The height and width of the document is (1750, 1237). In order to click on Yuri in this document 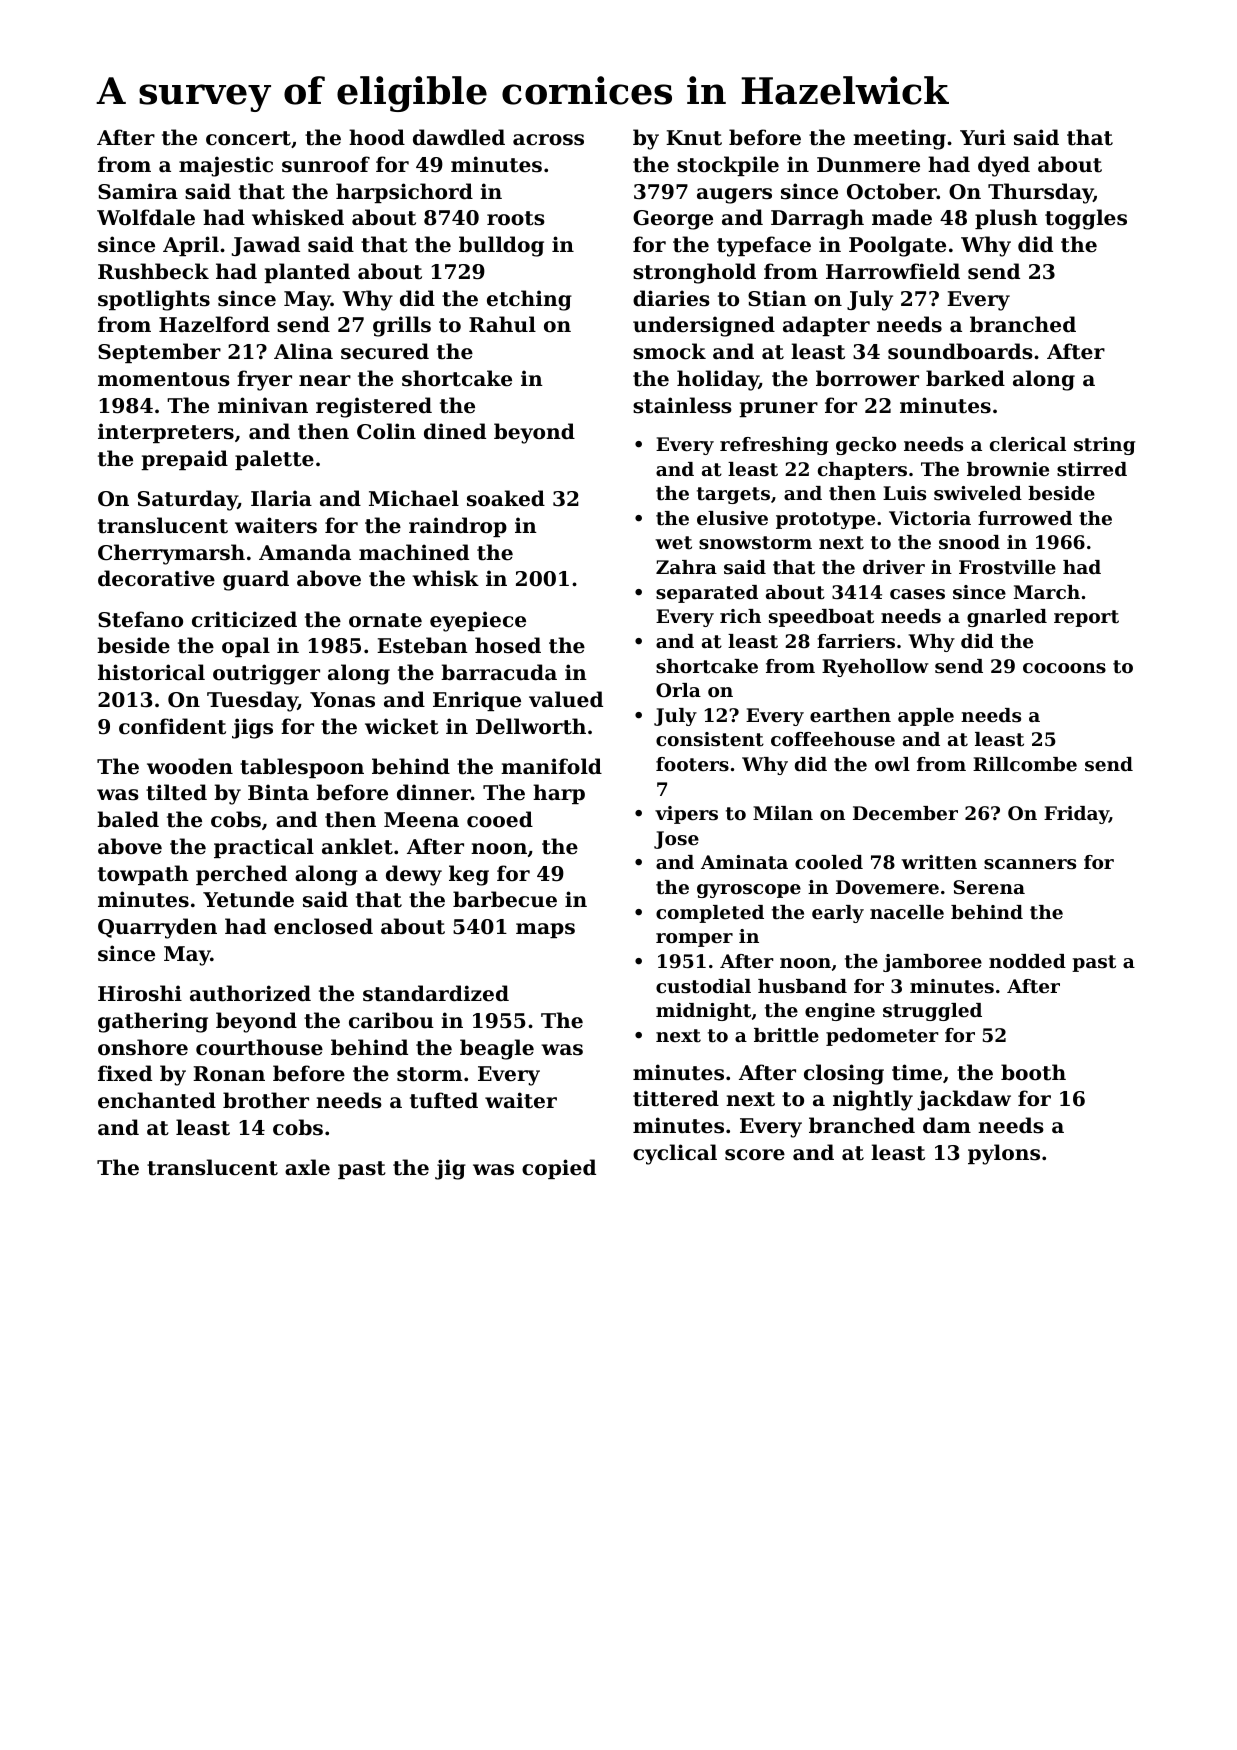, I will do `click(983, 137)`.
